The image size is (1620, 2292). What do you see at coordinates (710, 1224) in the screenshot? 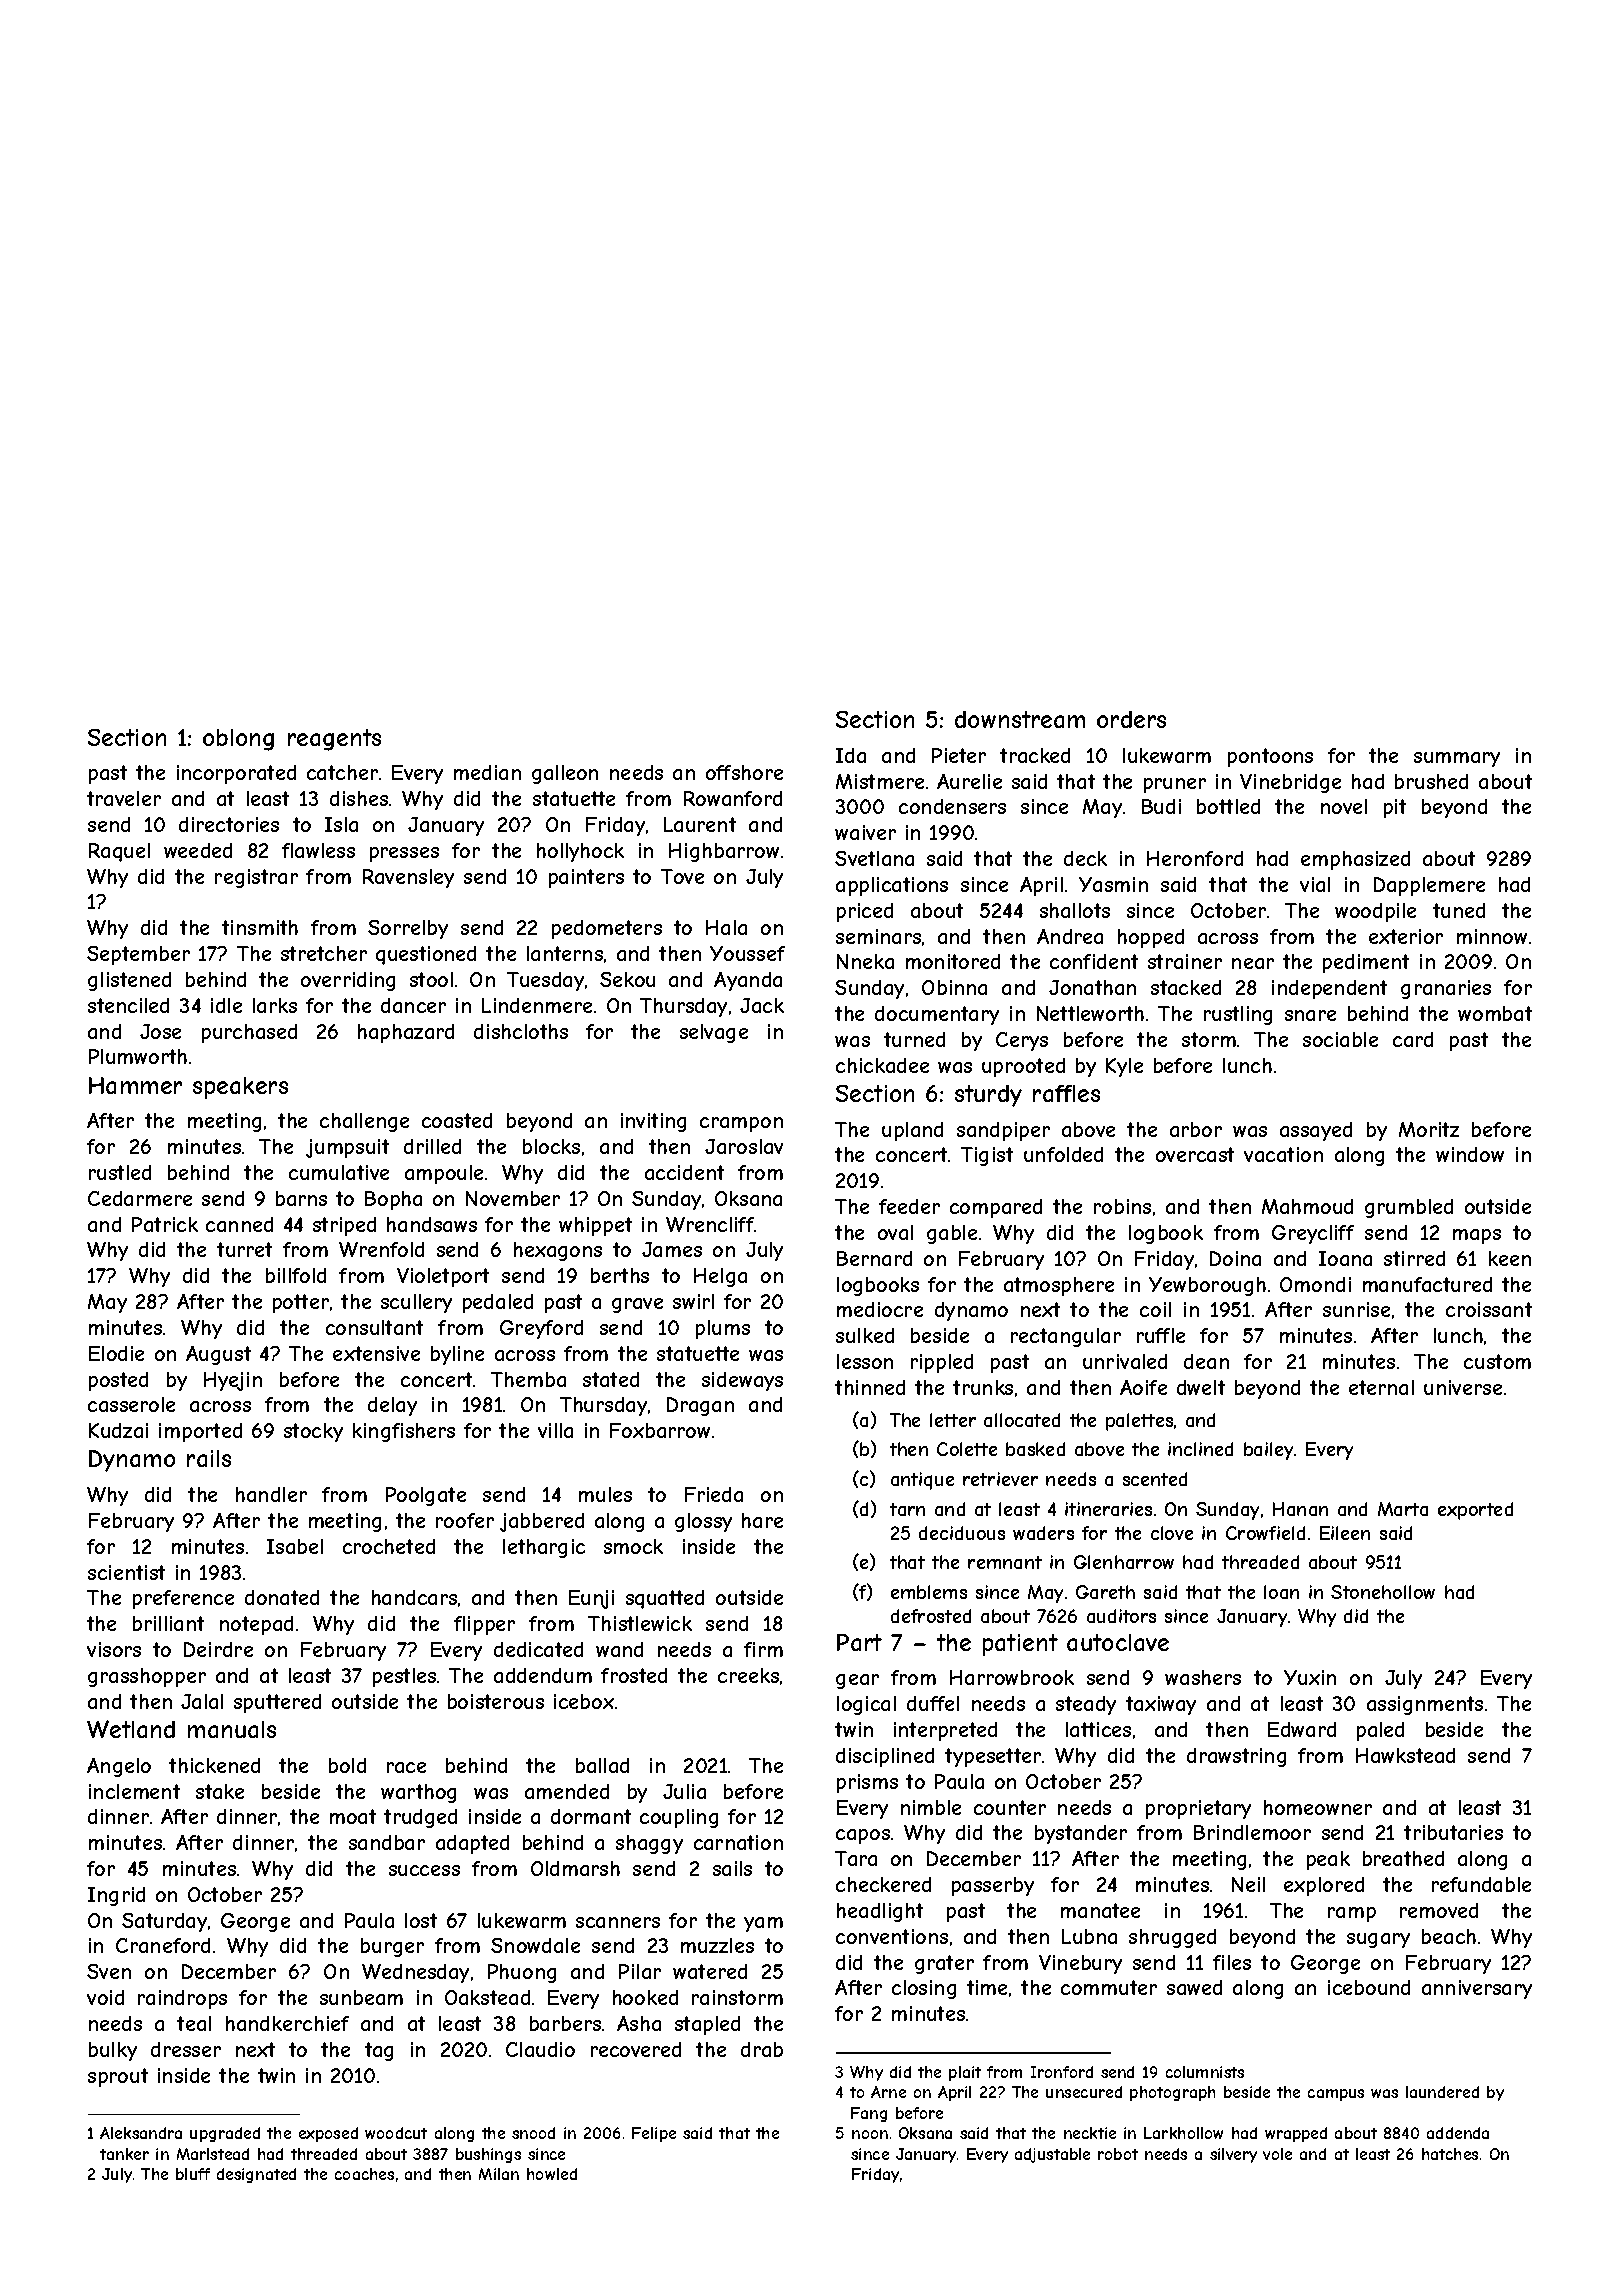
I see `Wrencliff` at bounding box center [710, 1224].
